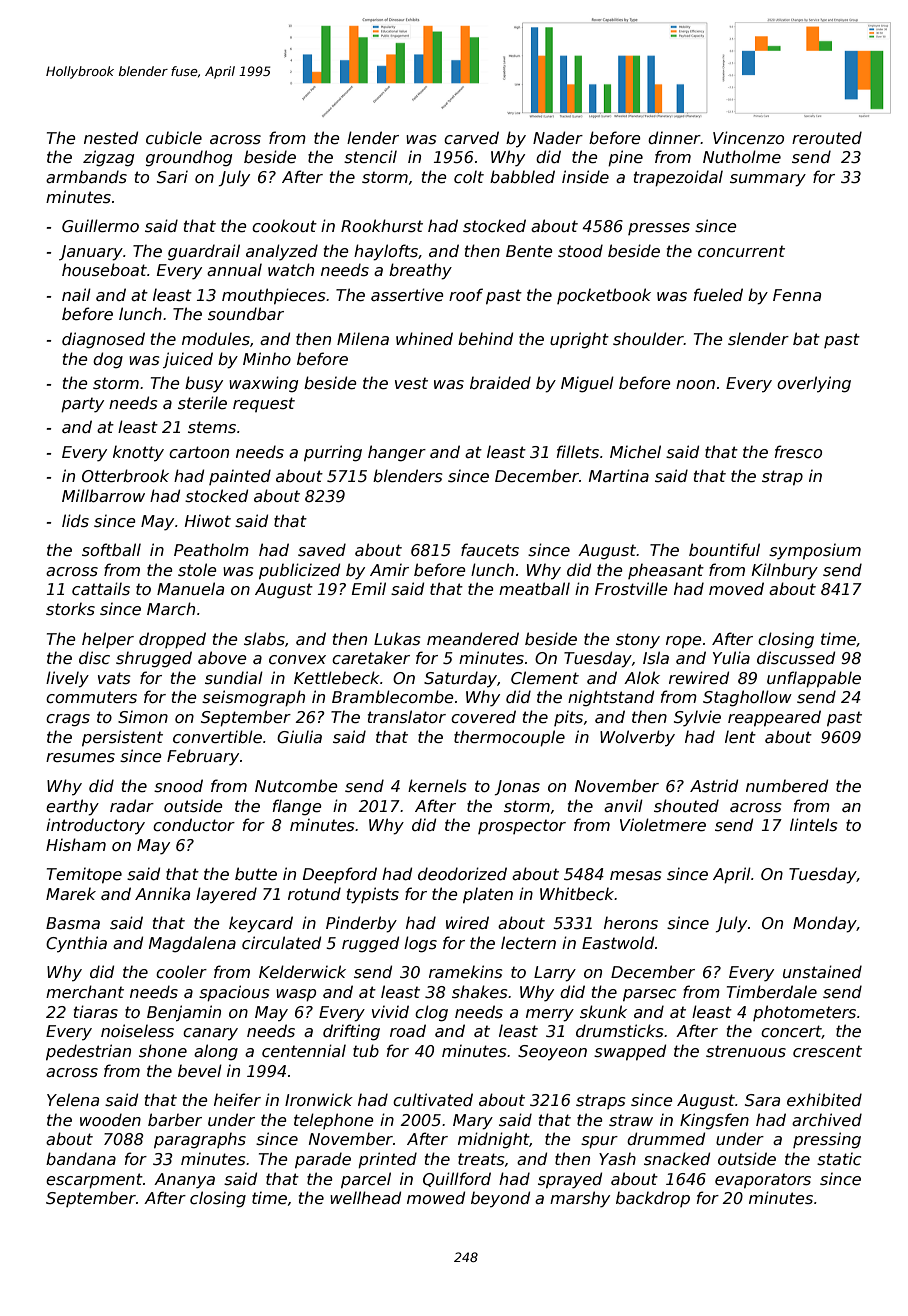  I want to click on fresco, so click(798, 452).
